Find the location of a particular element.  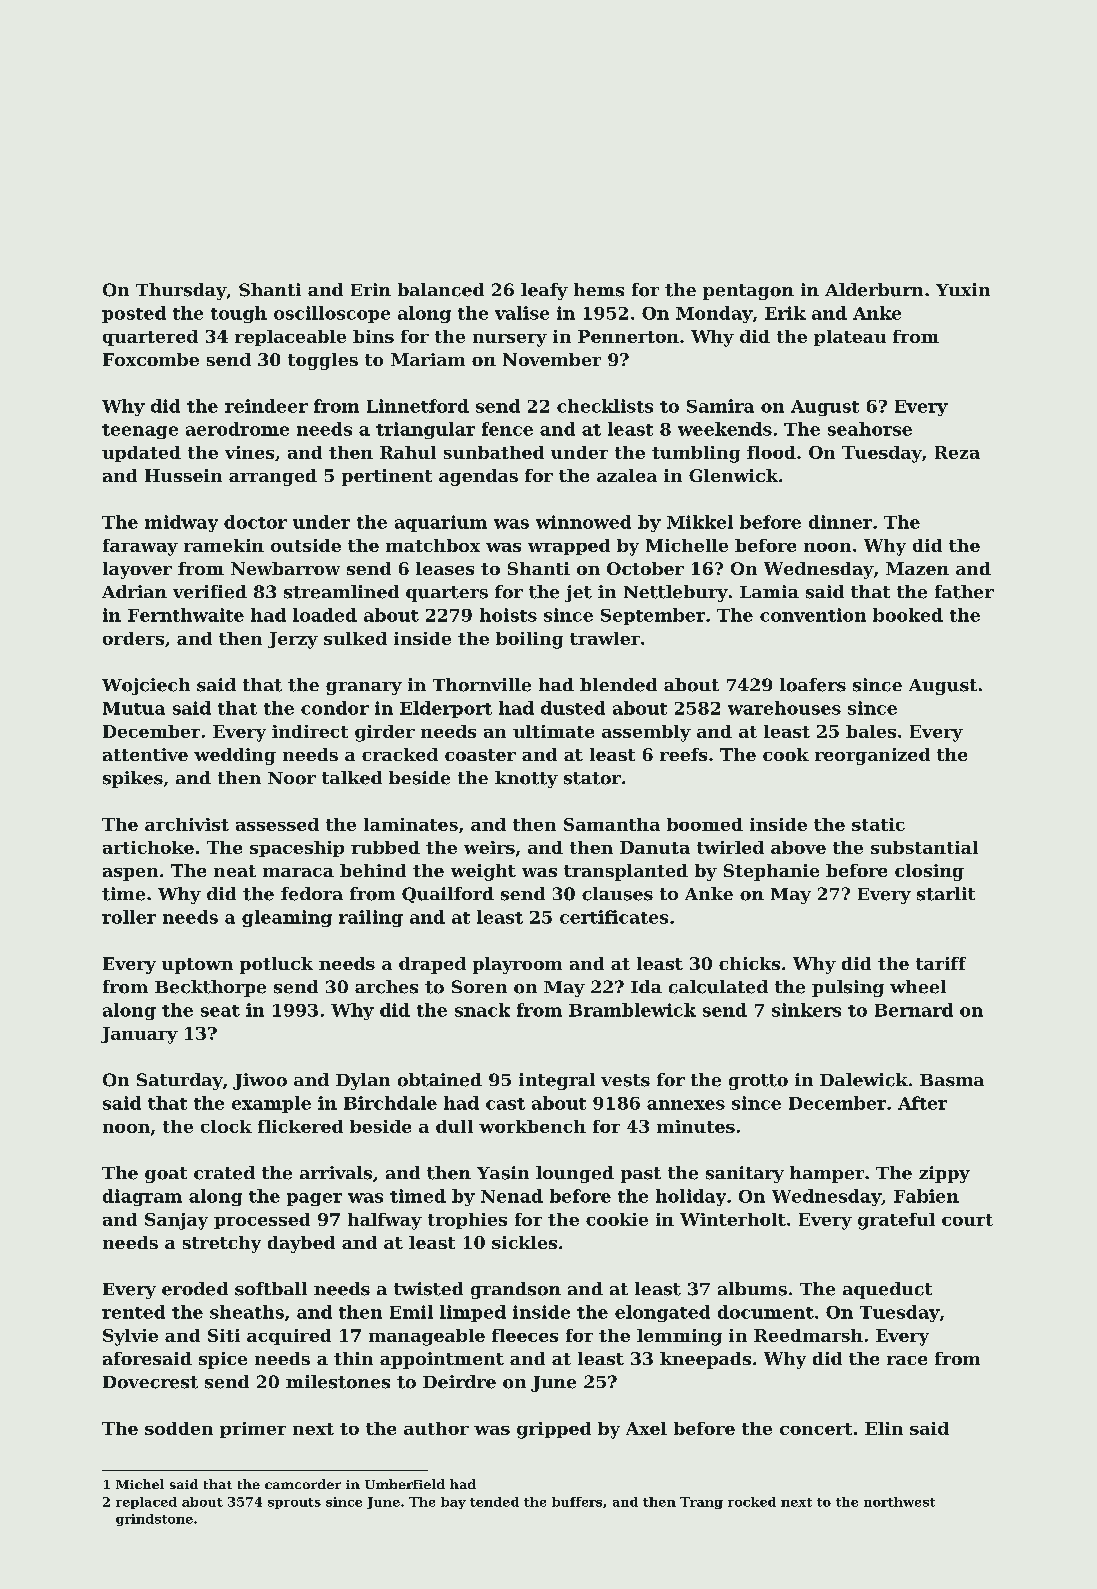

loafers is located at coordinates (813, 685).
